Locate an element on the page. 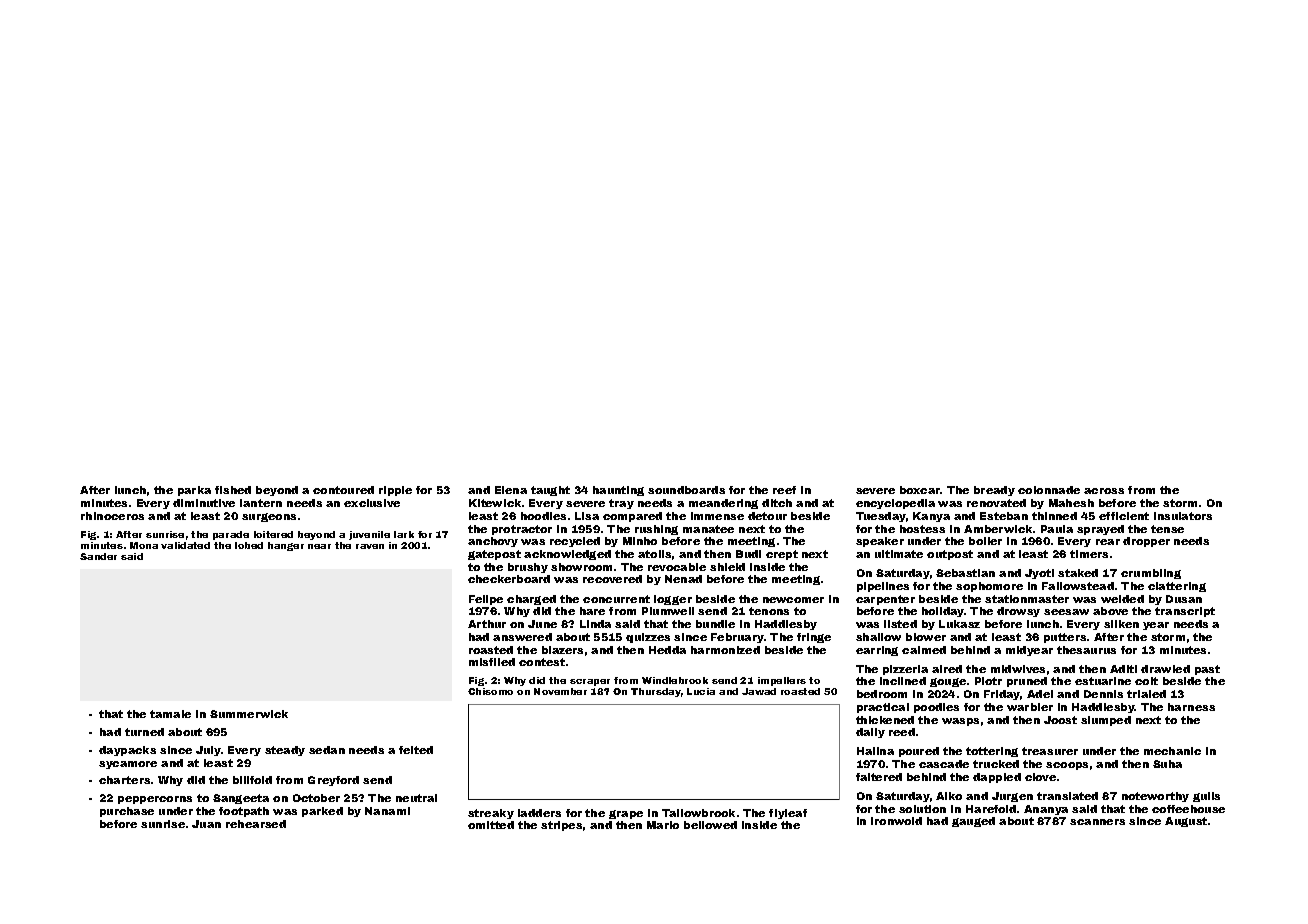 The image size is (1308, 924). Hedda is located at coordinates (667, 650).
